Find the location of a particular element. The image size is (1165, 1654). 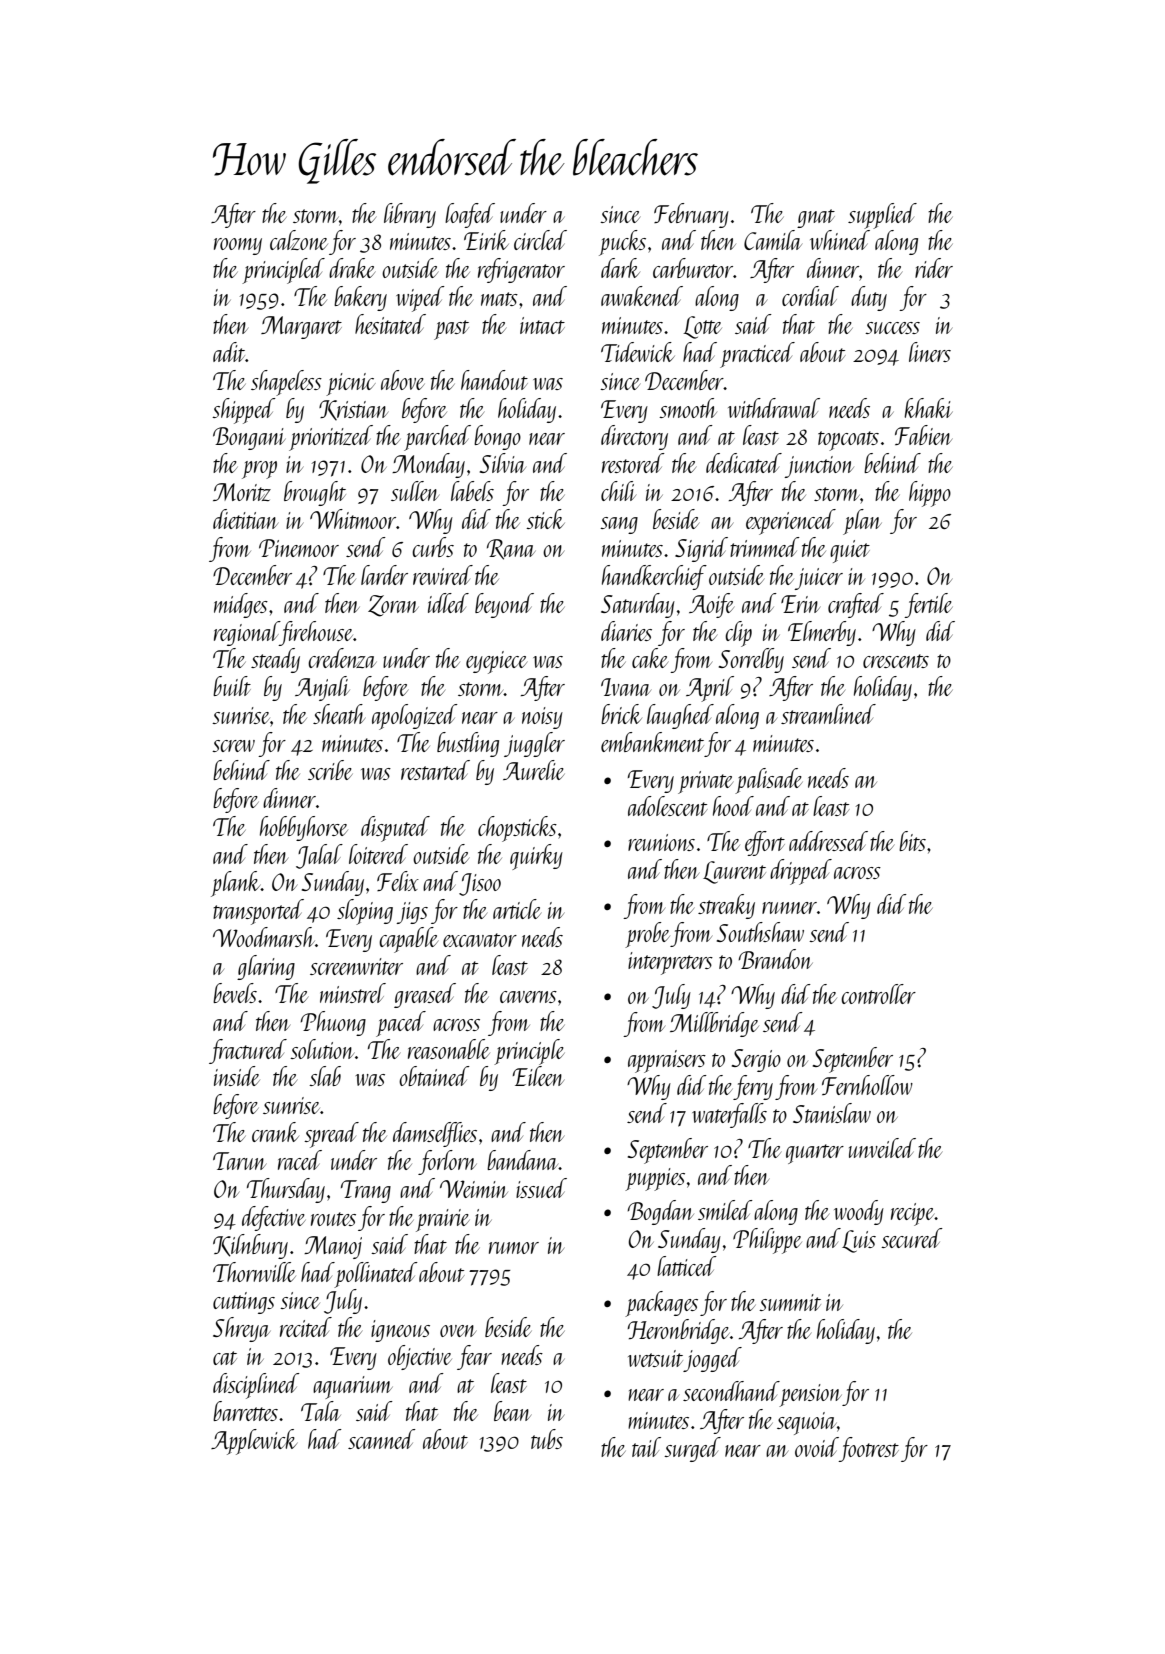

greased is located at coordinates (425, 995).
